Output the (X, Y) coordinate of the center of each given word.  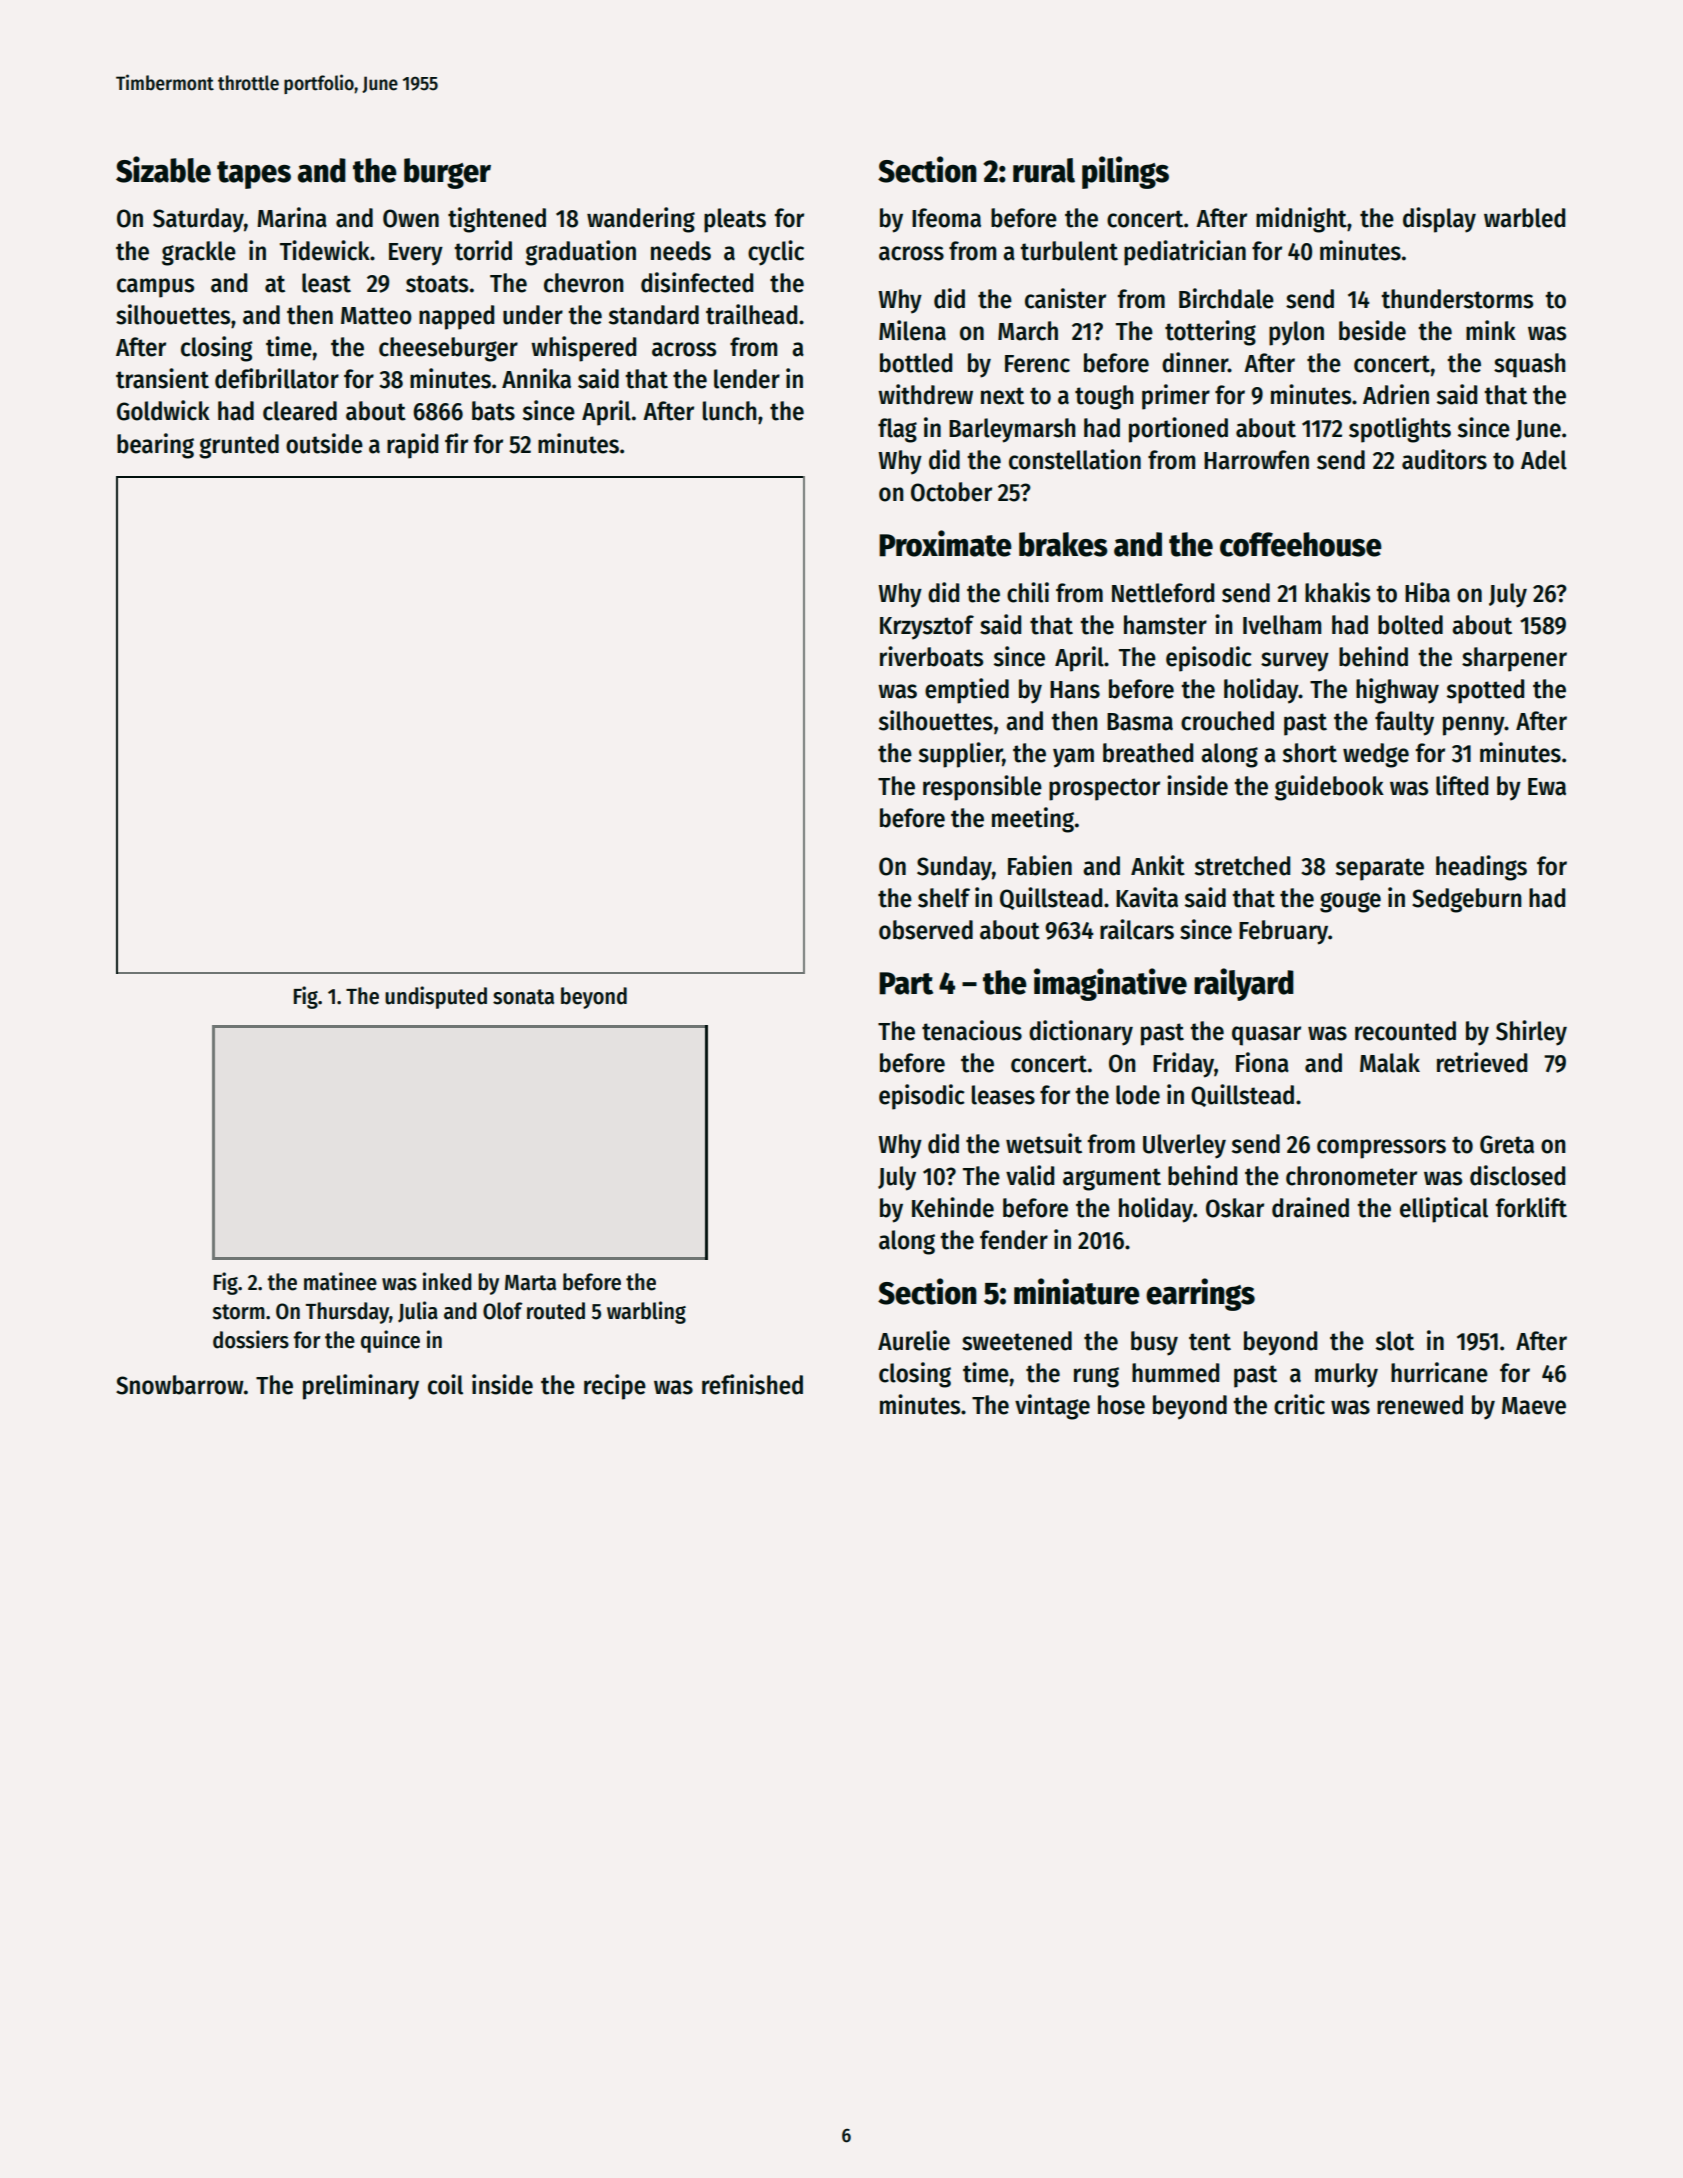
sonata (523, 997)
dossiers (251, 1339)
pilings (1125, 172)
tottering (1210, 333)
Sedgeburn (1467, 900)
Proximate (945, 543)
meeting (1033, 820)
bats (493, 411)
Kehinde (953, 1207)
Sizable (163, 169)
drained (1310, 1207)
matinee (340, 1281)
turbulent (1069, 251)
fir (456, 443)
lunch (730, 411)
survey (1295, 662)
